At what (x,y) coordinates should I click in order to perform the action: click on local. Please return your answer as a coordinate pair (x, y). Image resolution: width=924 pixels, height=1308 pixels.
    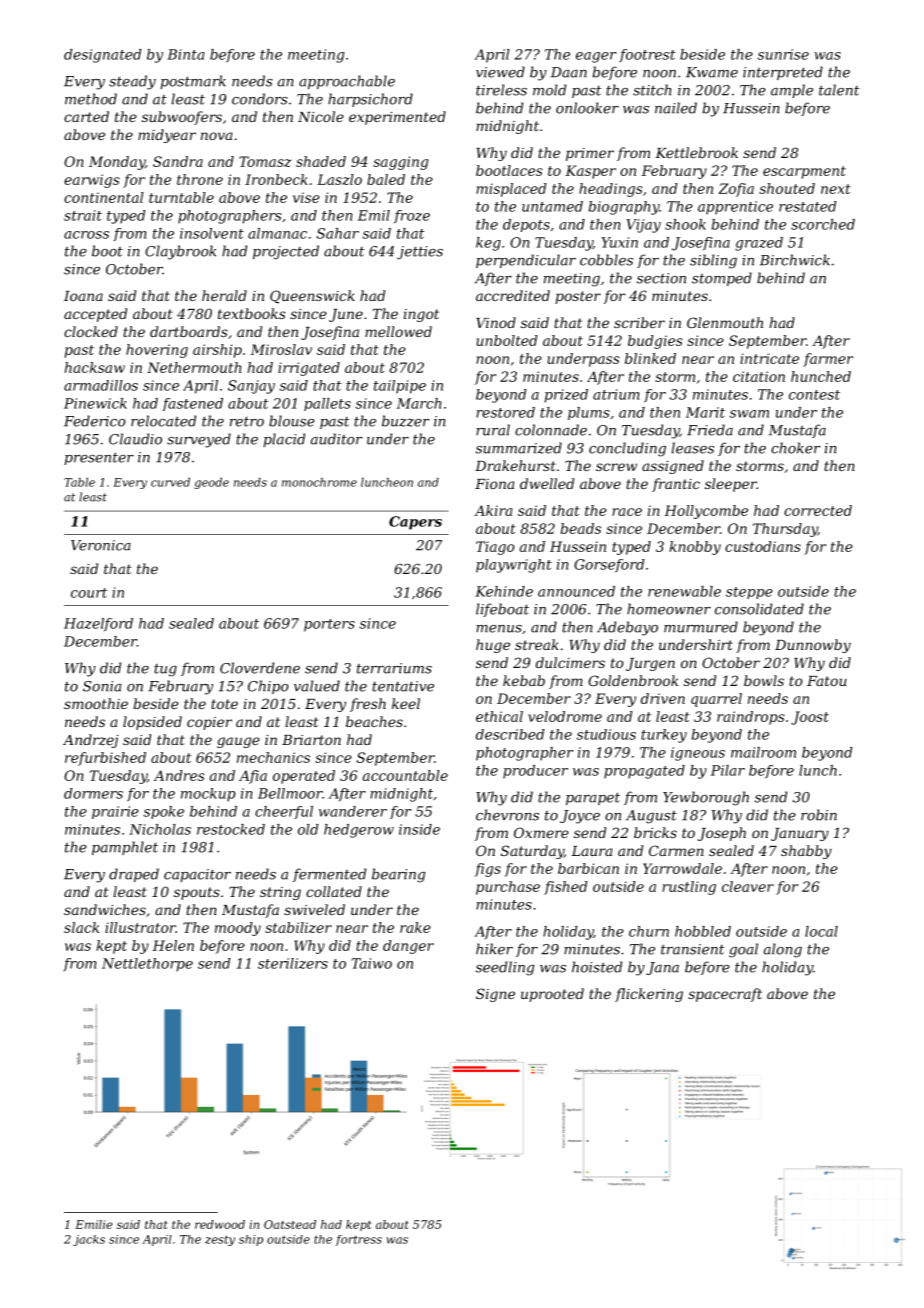
    Looking at the image, I should click on (821, 931).
